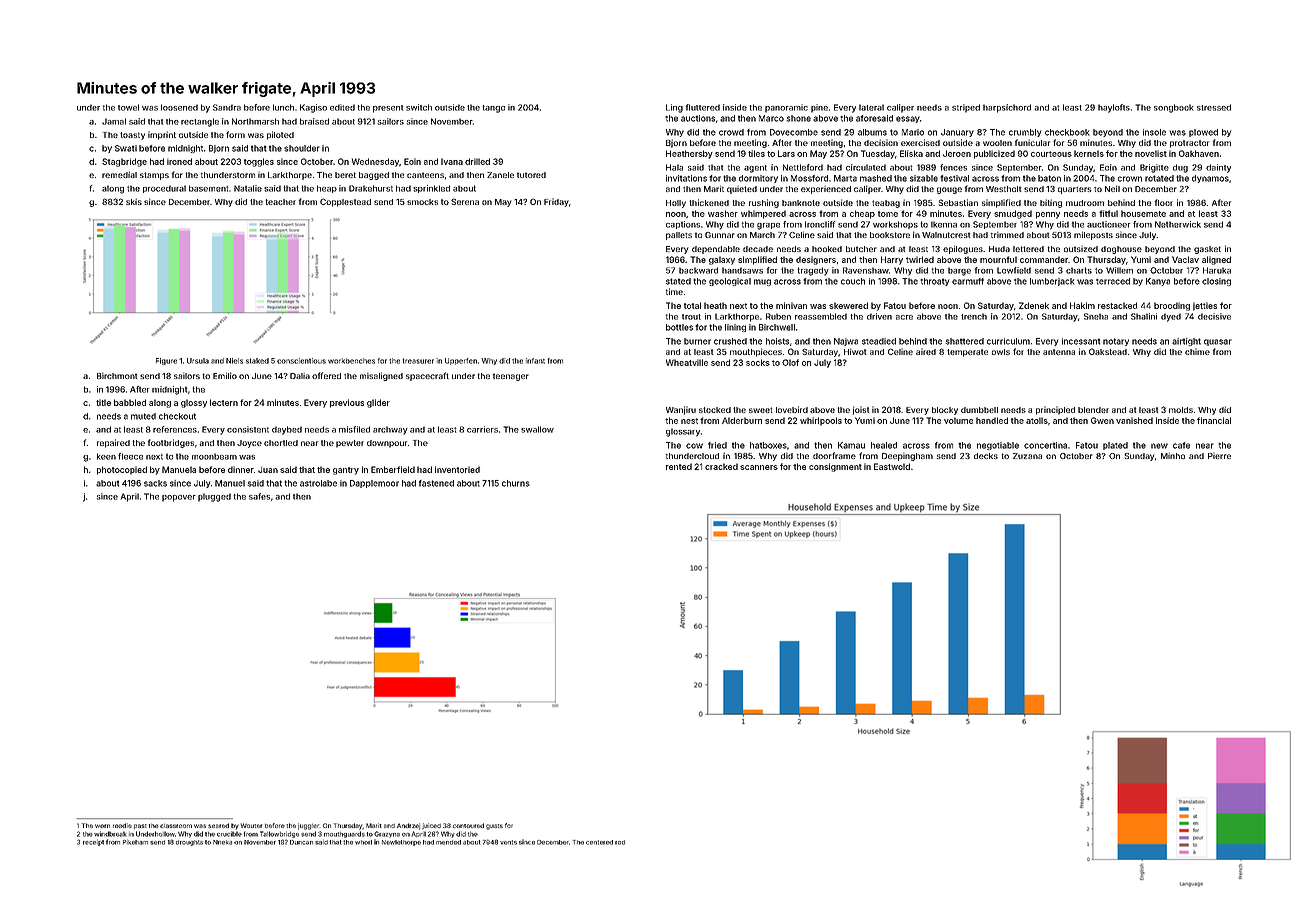 Image resolution: width=1308 pixels, height=924 pixels. Describe the element at coordinates (1027, 456) in the page. I see `Zuzana` at that location.
